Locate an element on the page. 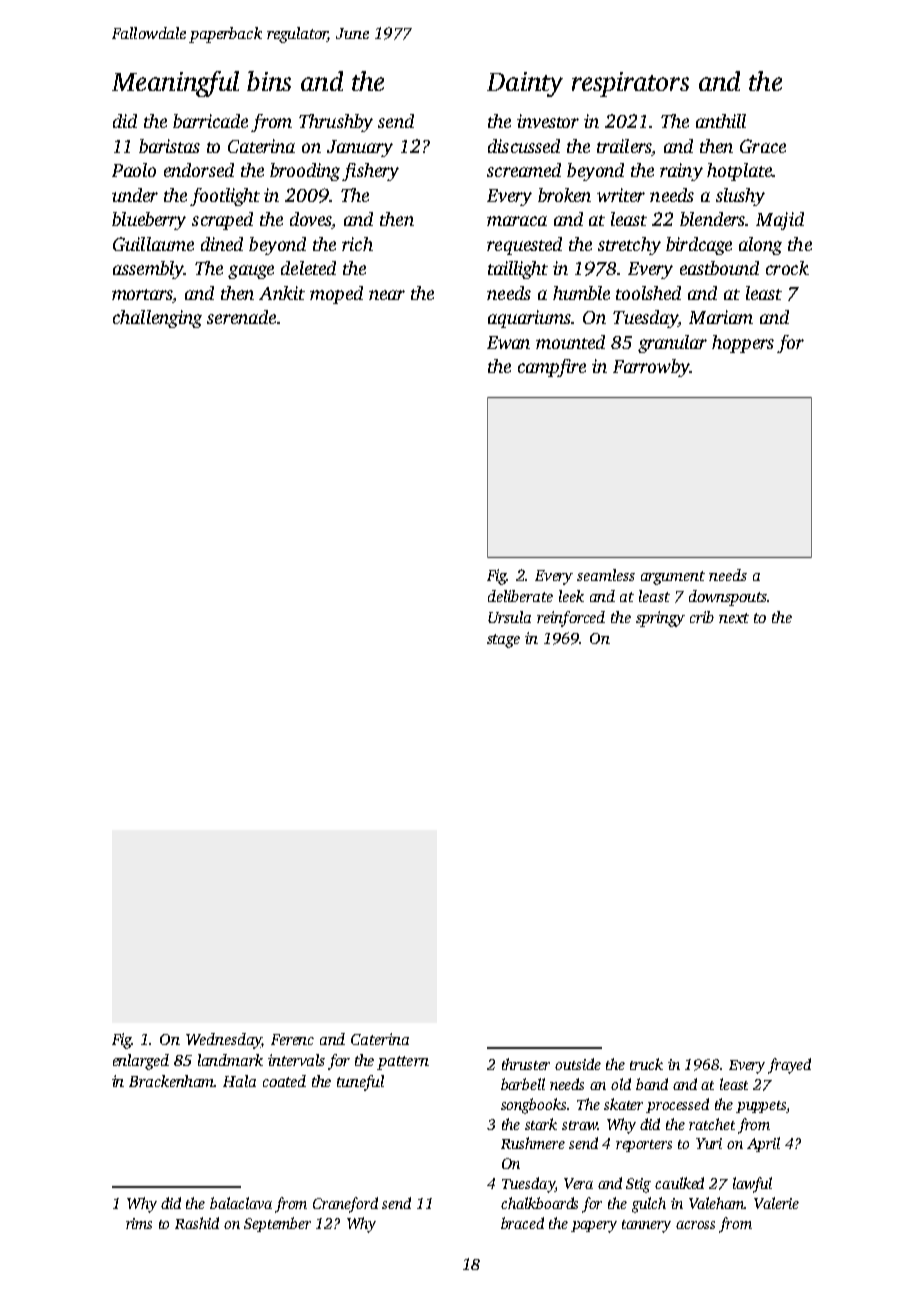  stage is located at coordinates (503, 641).
